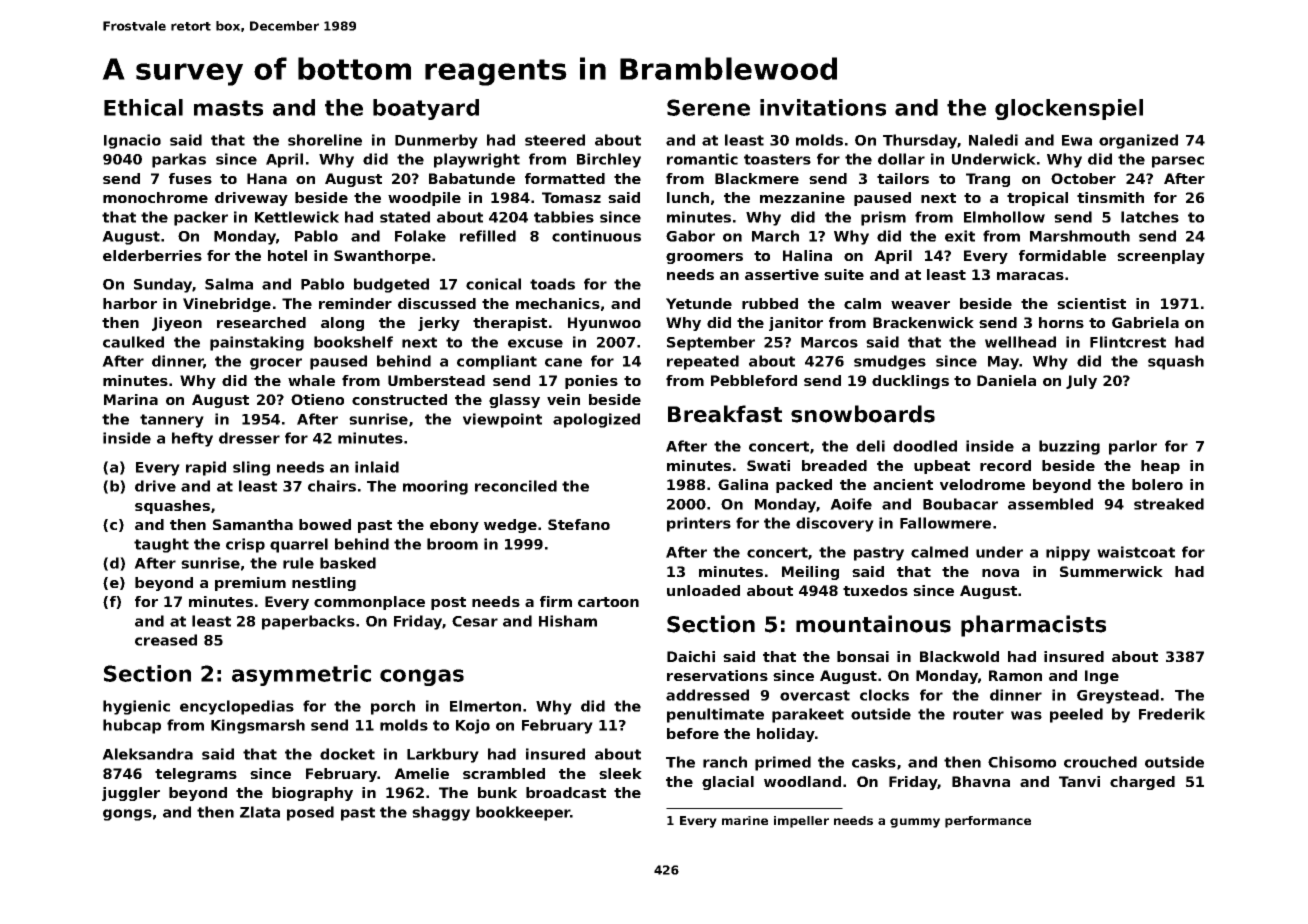 This page has height=924, width=1308. I want to click on glockenspiel, so click(1069, 109).
